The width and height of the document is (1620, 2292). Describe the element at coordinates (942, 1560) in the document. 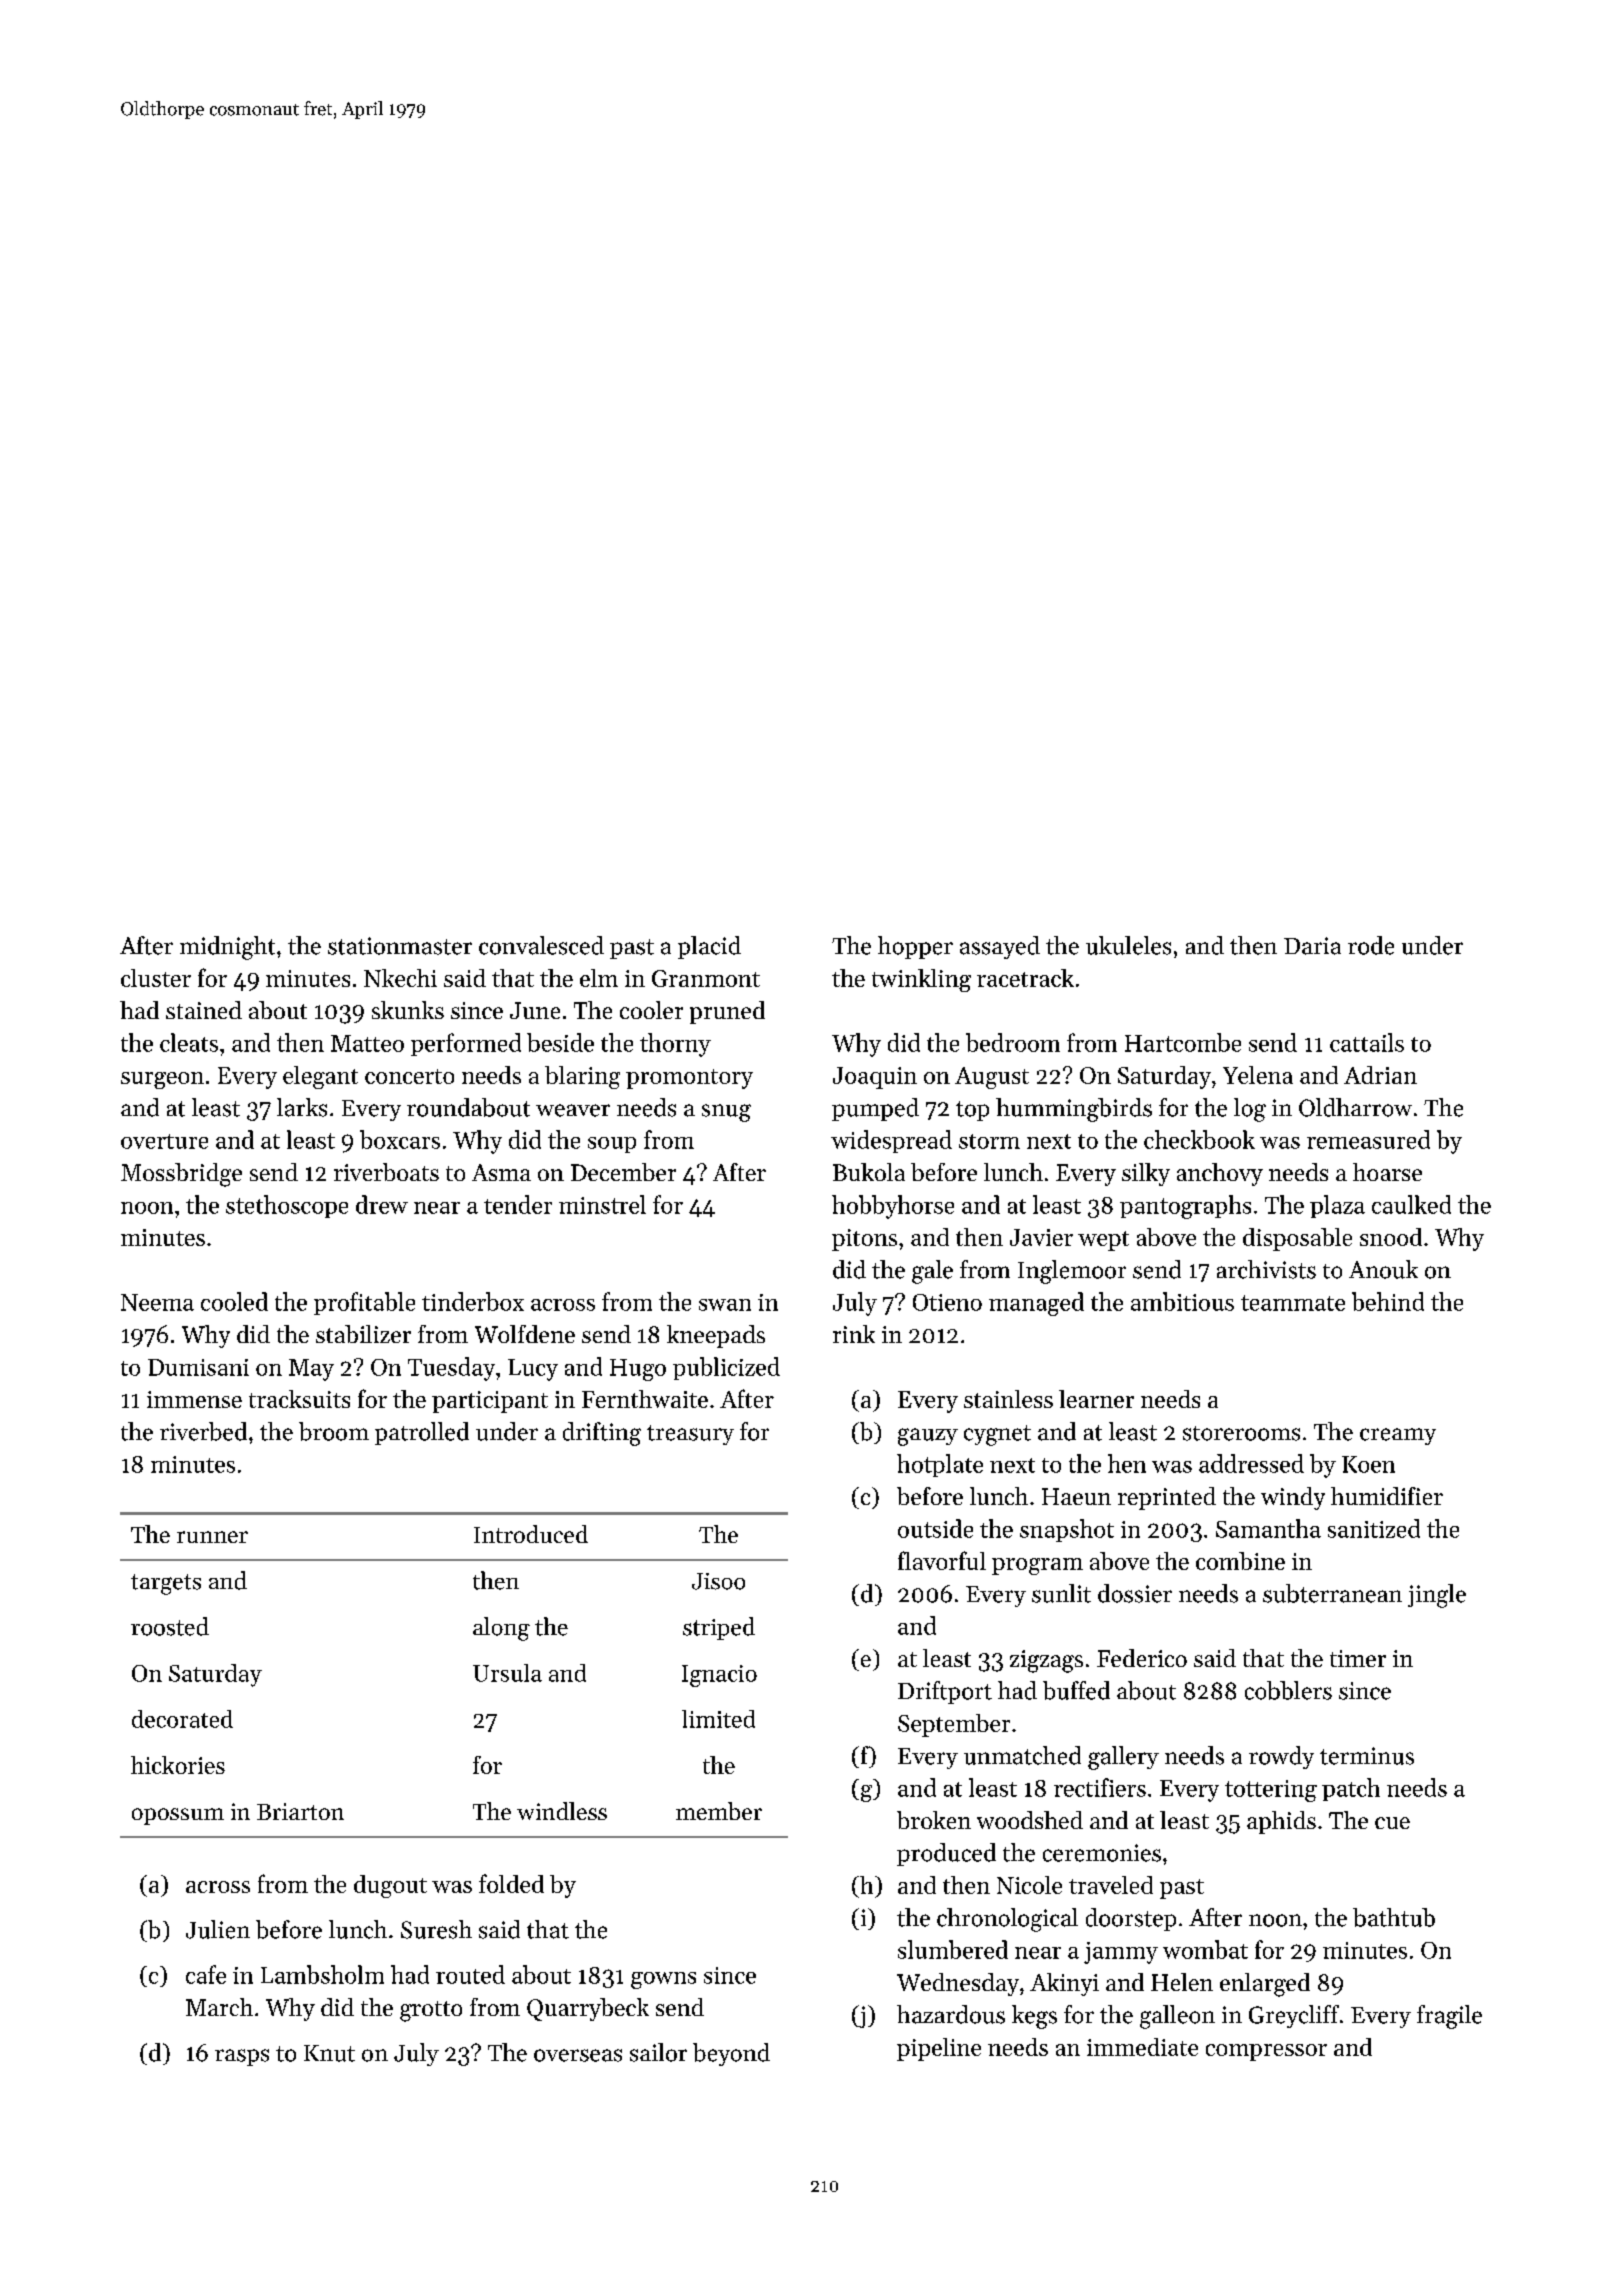

I see `flavorful` at that location.
